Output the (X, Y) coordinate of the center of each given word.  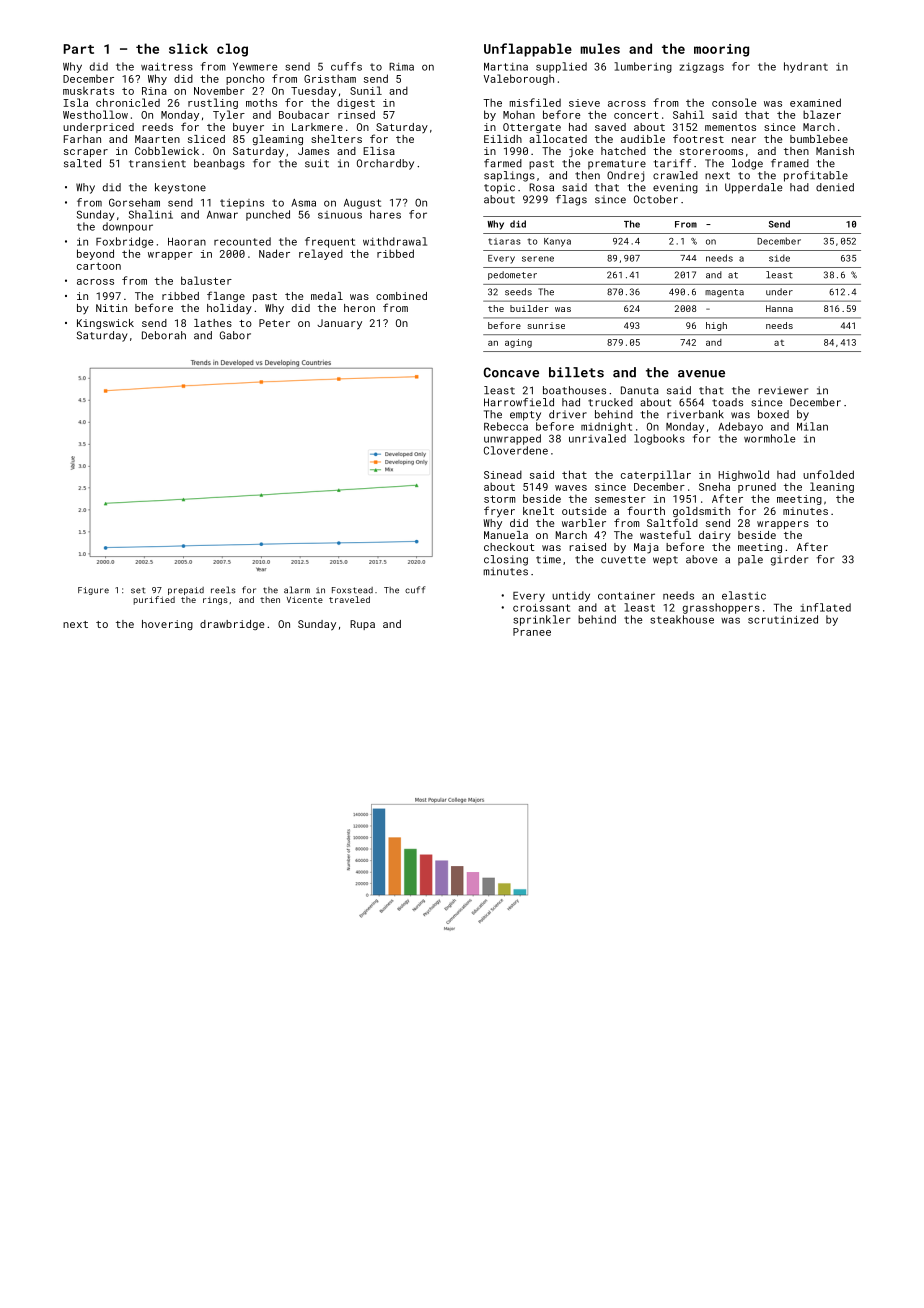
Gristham (330, 78)
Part (78, 49)
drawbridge (232, 625)
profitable (816, 176)
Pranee (532, 632)
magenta (724, 293)
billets (576, 372)
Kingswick (105, 324)
